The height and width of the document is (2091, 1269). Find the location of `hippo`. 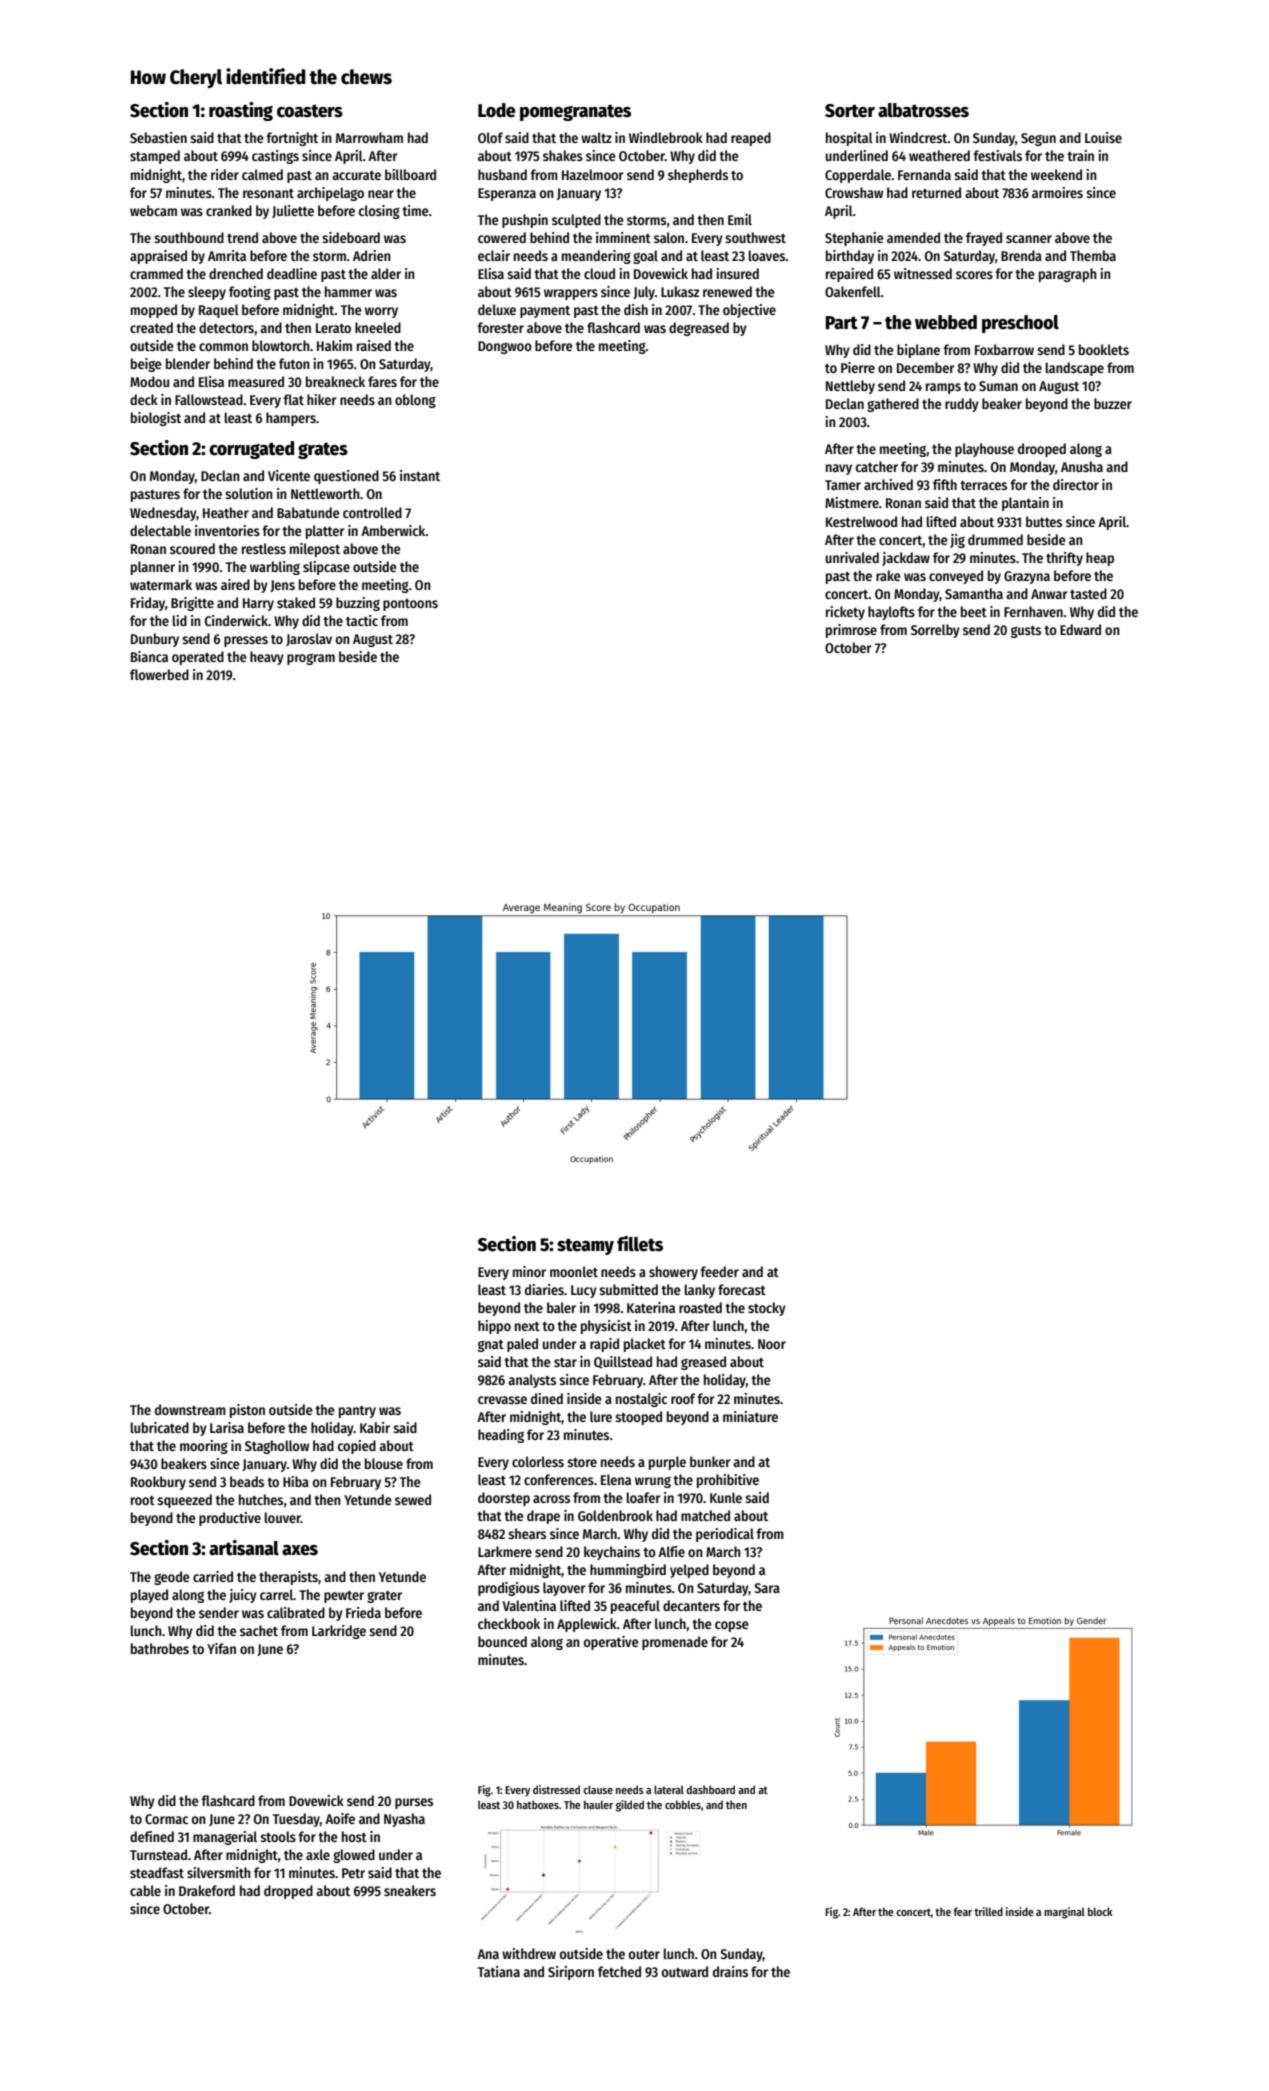

hippo is located at coordinates (494, 1327).
